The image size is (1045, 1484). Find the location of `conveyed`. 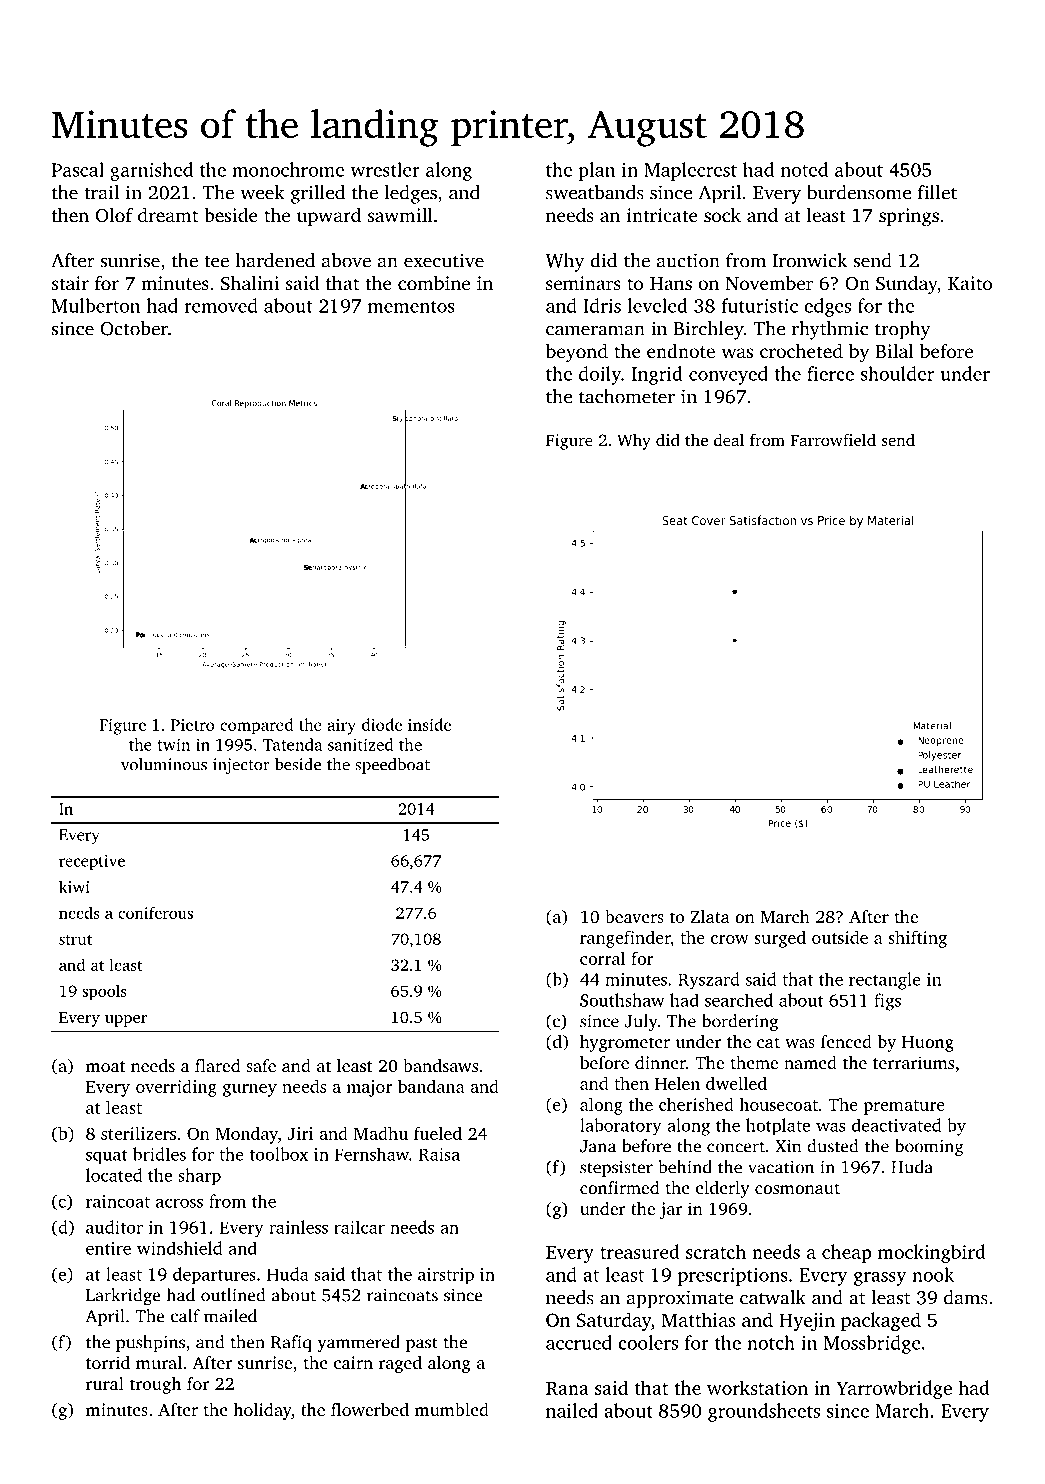

conveyed is located at coordinates (728, 375).
